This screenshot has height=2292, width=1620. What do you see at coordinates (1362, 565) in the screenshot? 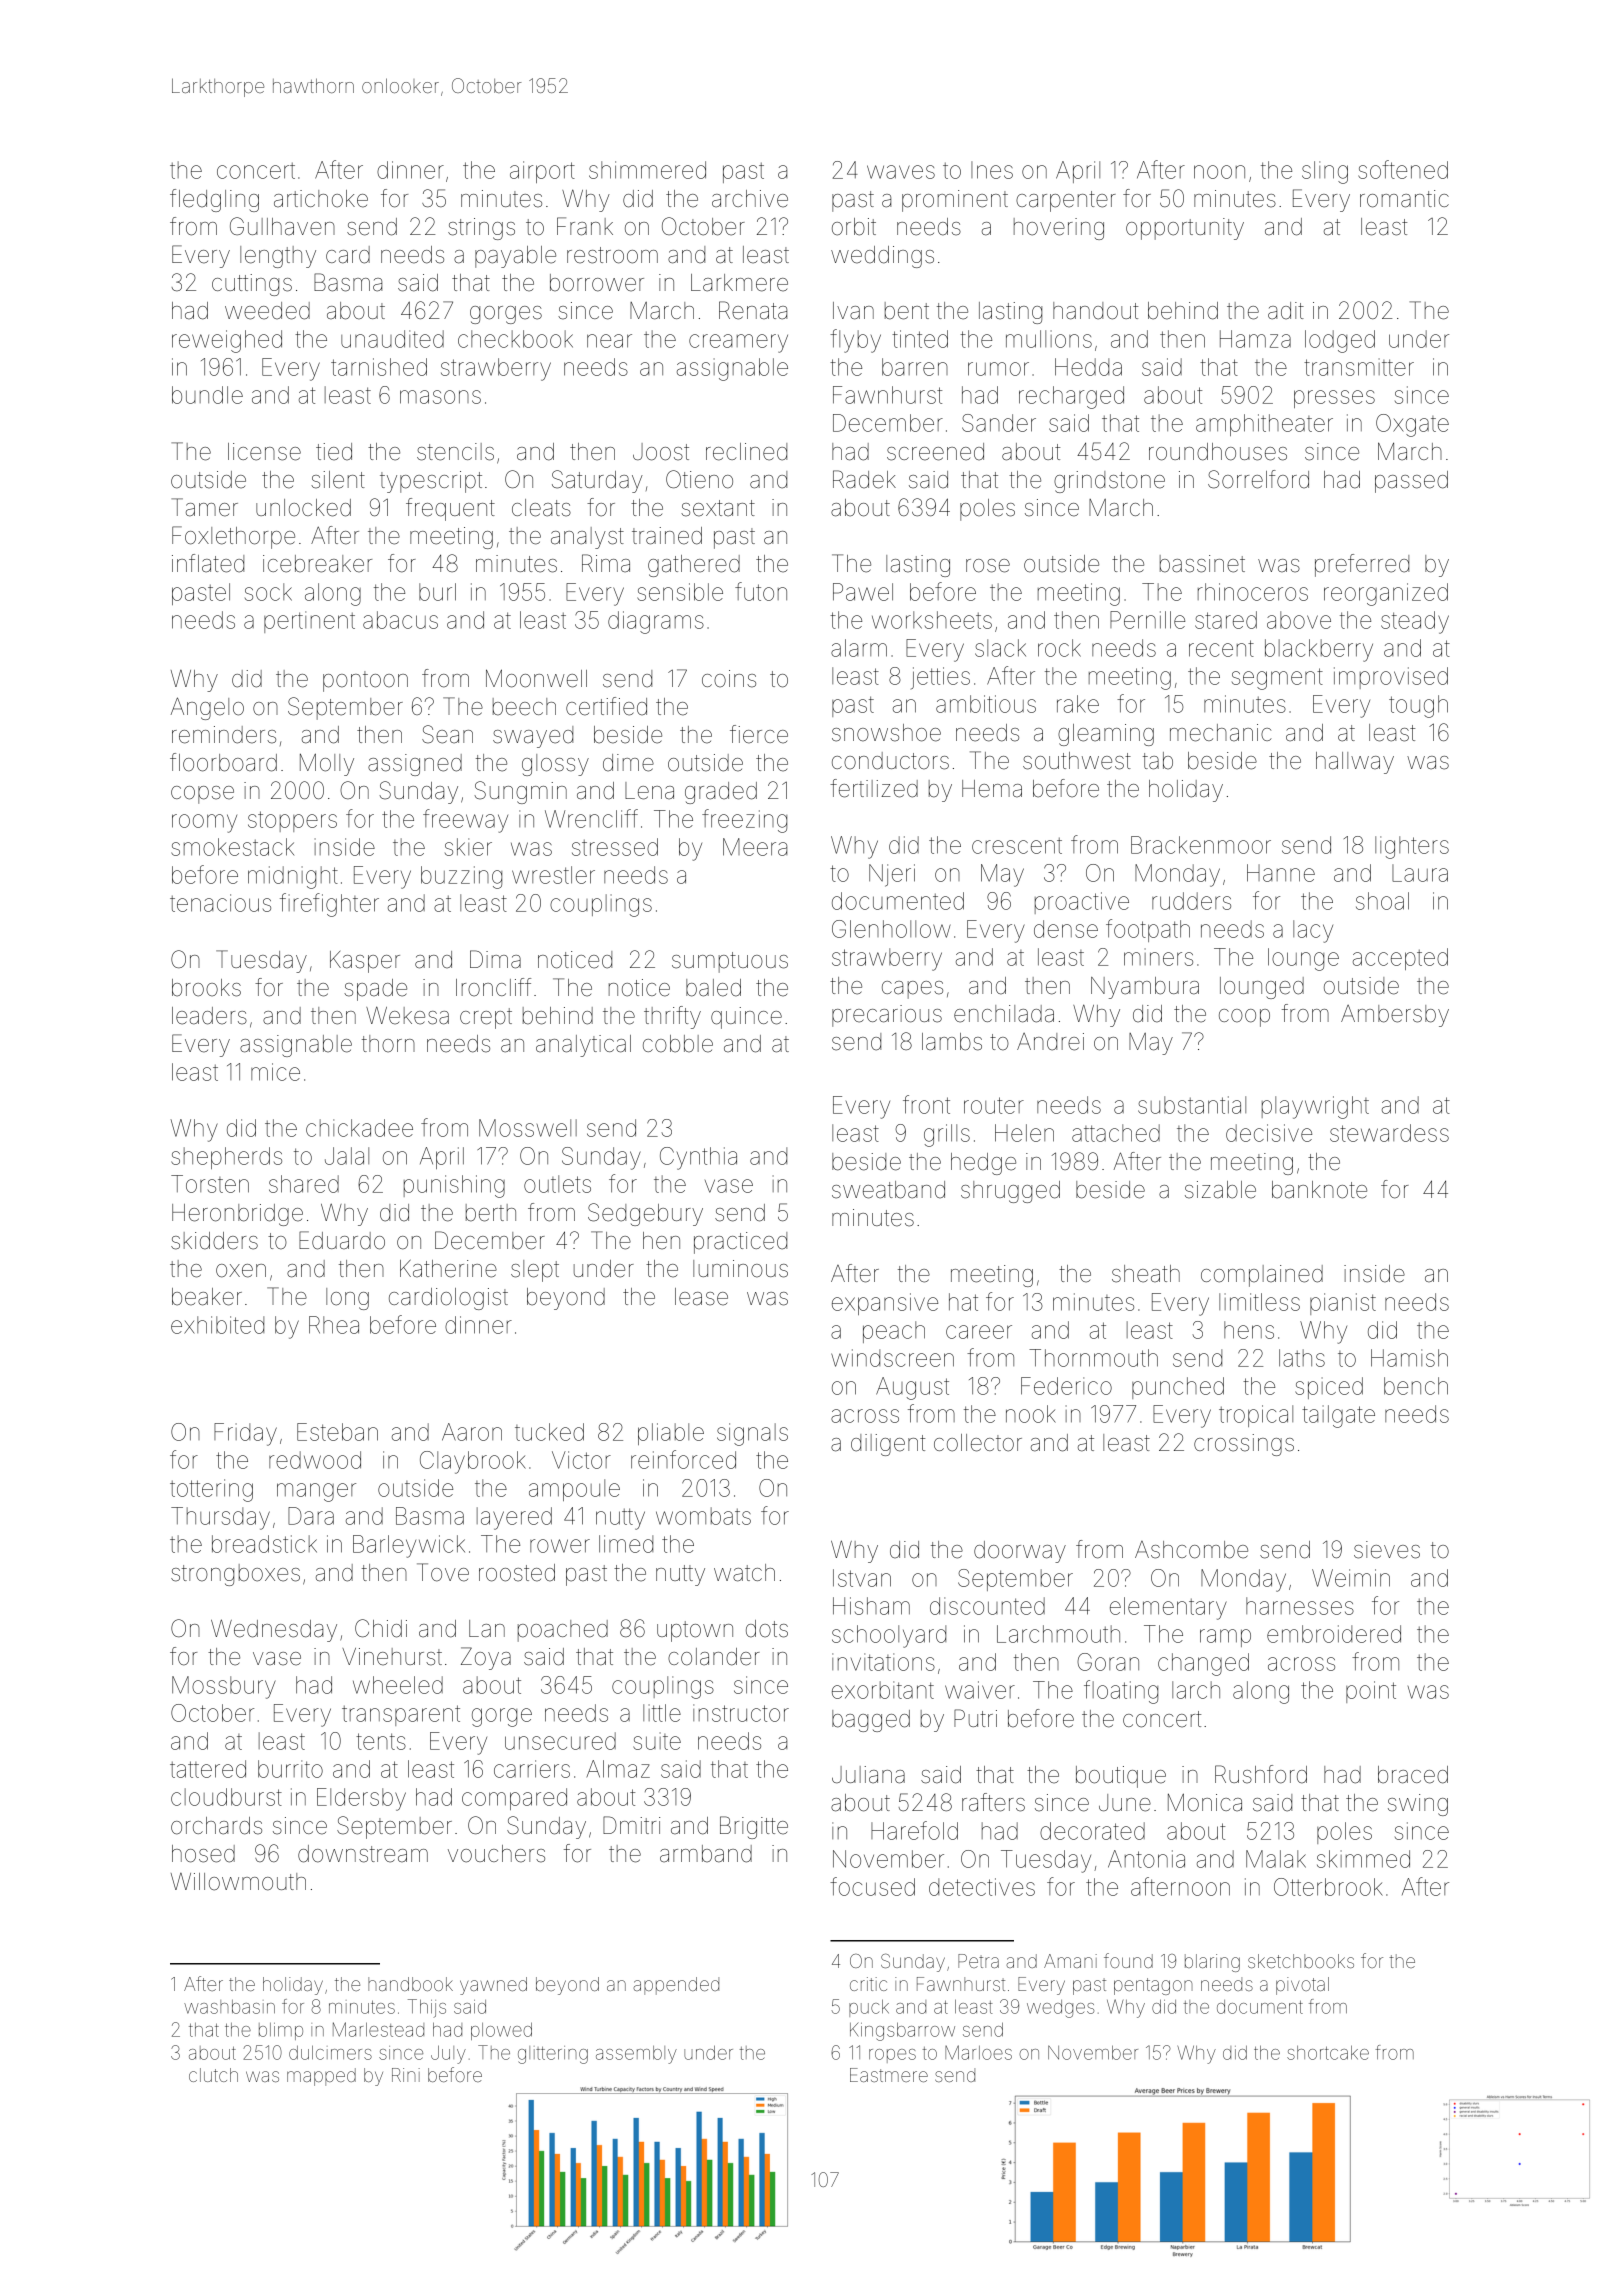
I see `preferred` at bounding box center [1362, 565].
